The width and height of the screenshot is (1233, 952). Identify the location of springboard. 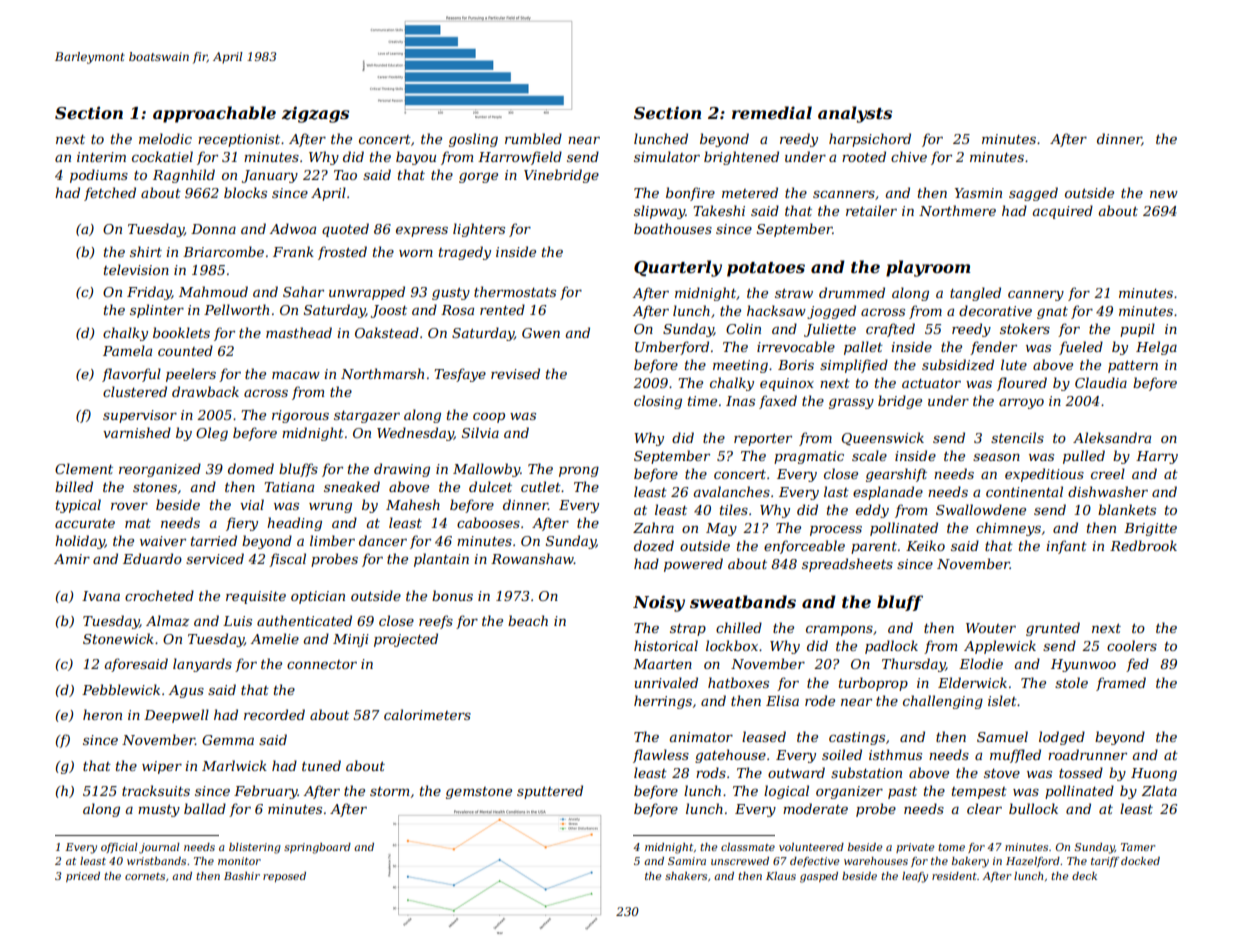
(317, 848).
